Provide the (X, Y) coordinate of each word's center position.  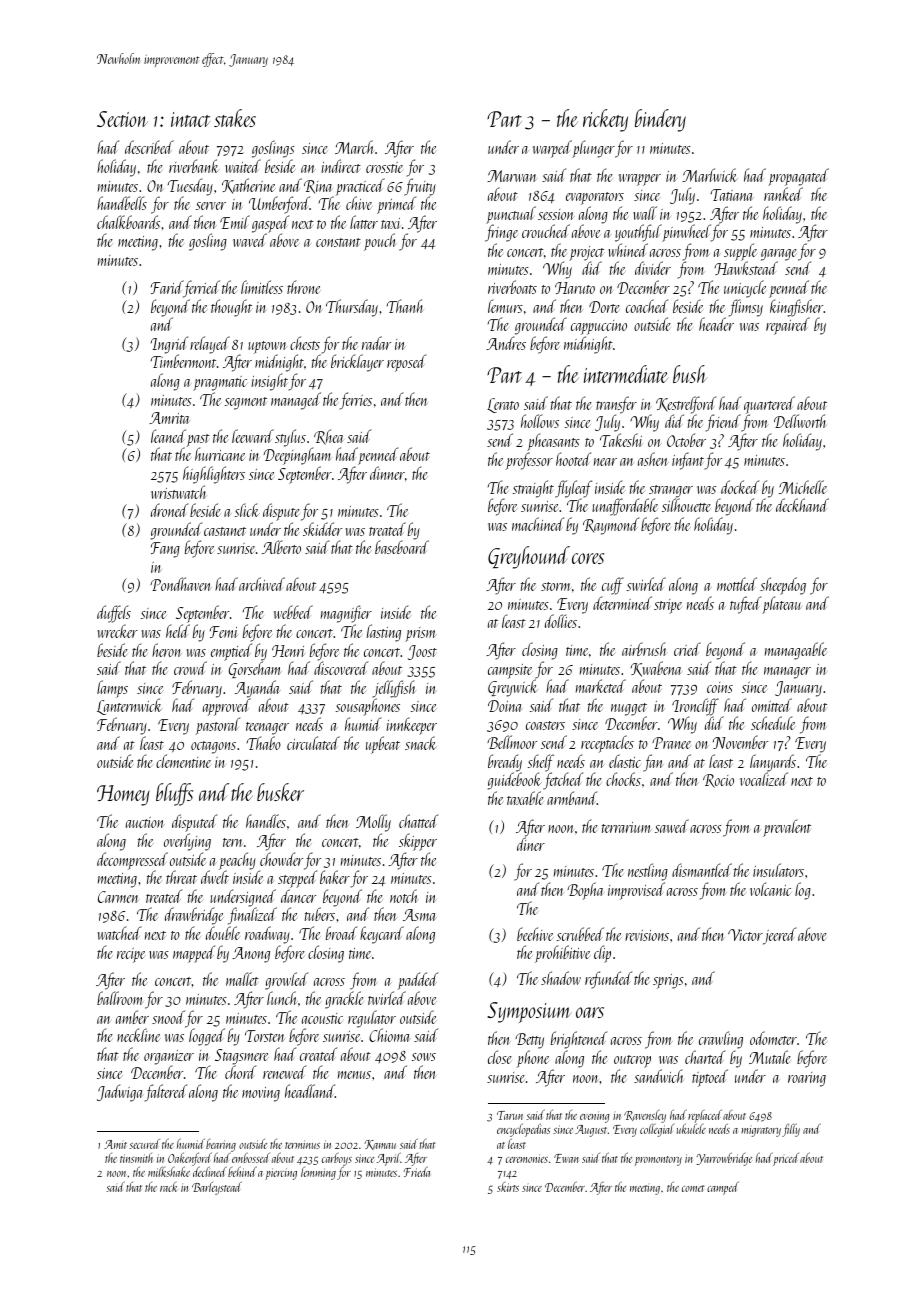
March (354, 147)
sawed (672, 826)
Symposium (529, 1012)
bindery (660, 120)
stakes (235, 118)
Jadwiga (120, 1093)
